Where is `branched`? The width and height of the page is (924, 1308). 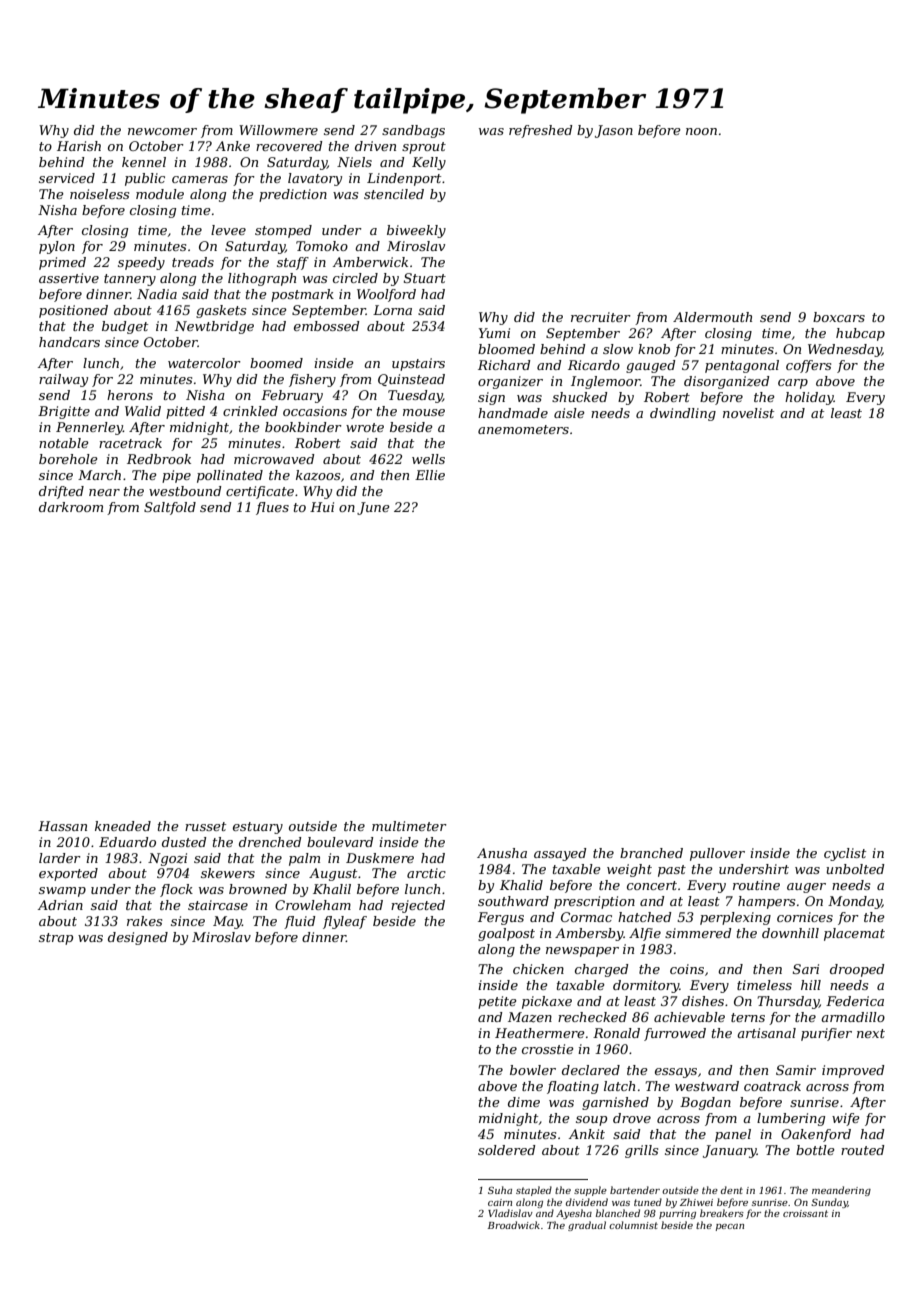 branched is located at coordinates (651, 853).
